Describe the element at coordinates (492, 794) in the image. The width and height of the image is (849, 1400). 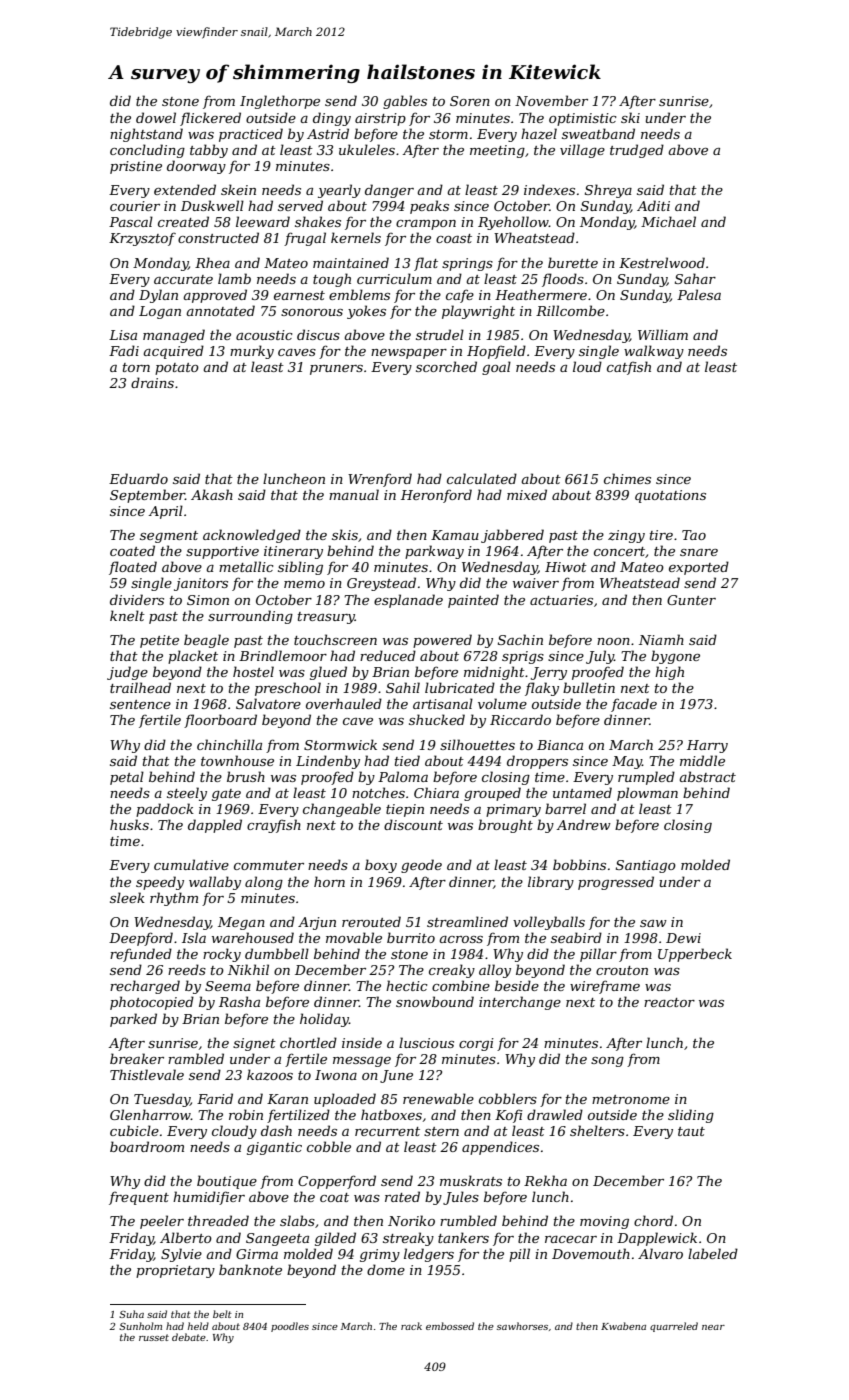
I see `grouped` at that location.
